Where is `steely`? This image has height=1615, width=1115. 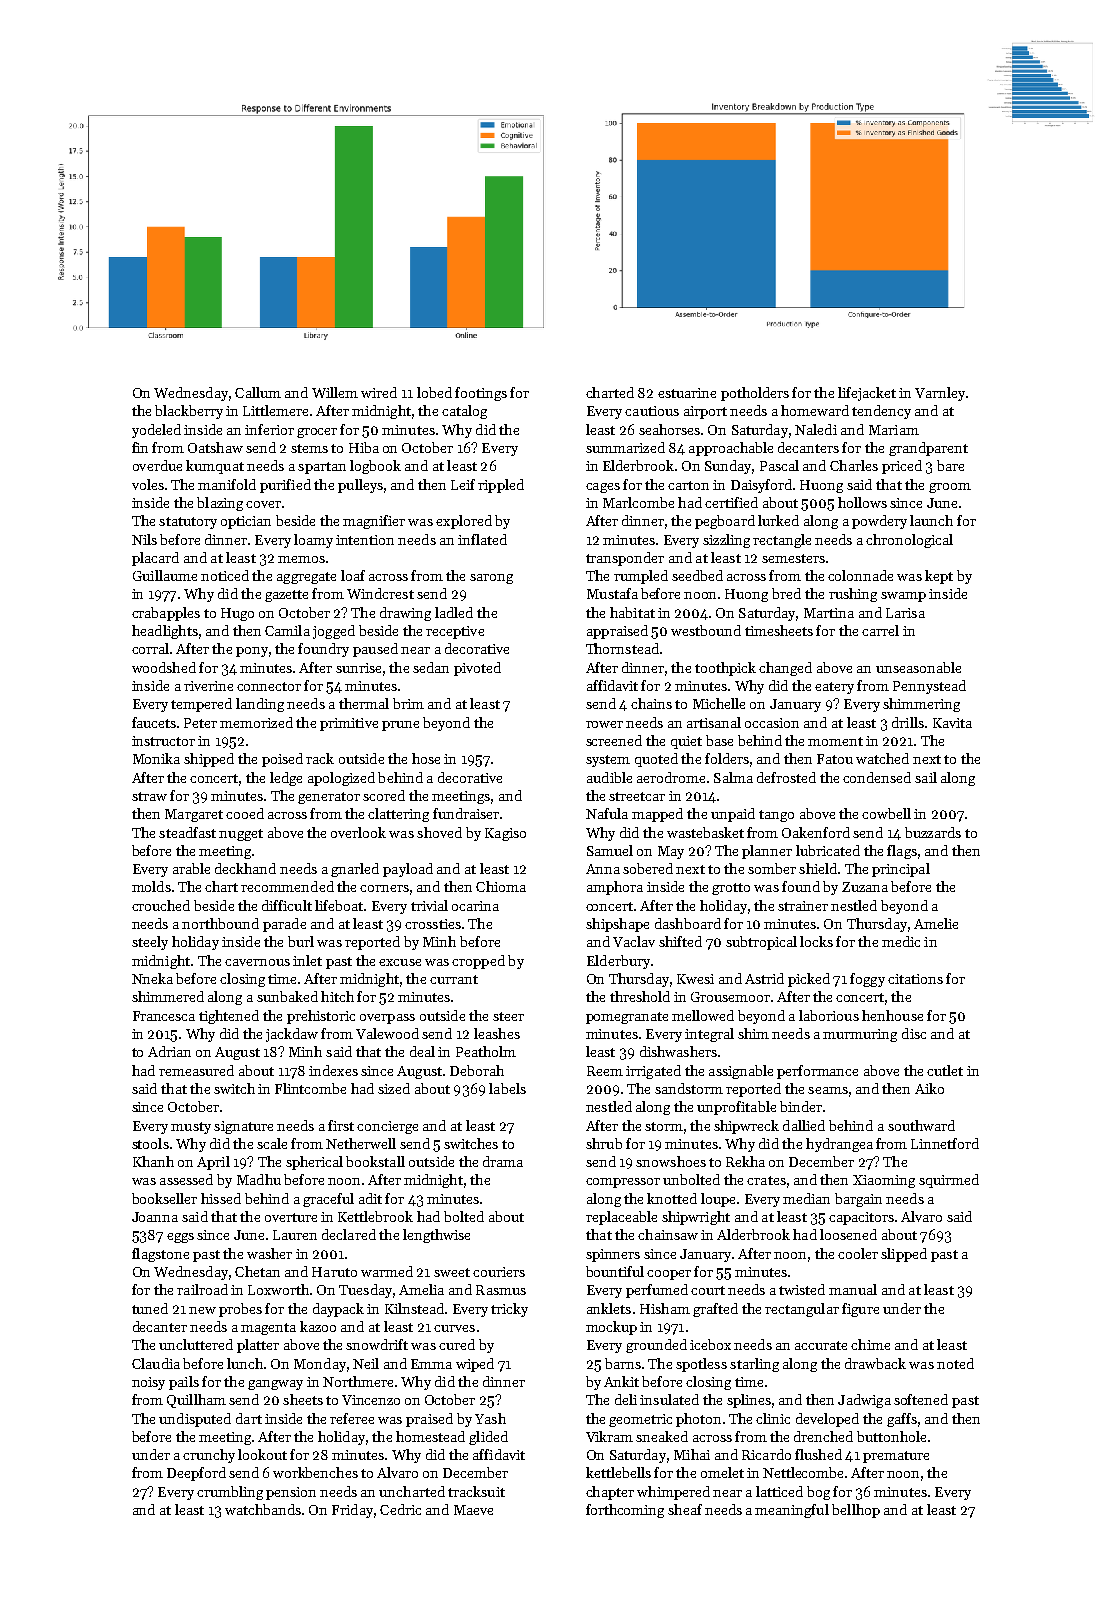 steely is located at coordinates (150, 943).
